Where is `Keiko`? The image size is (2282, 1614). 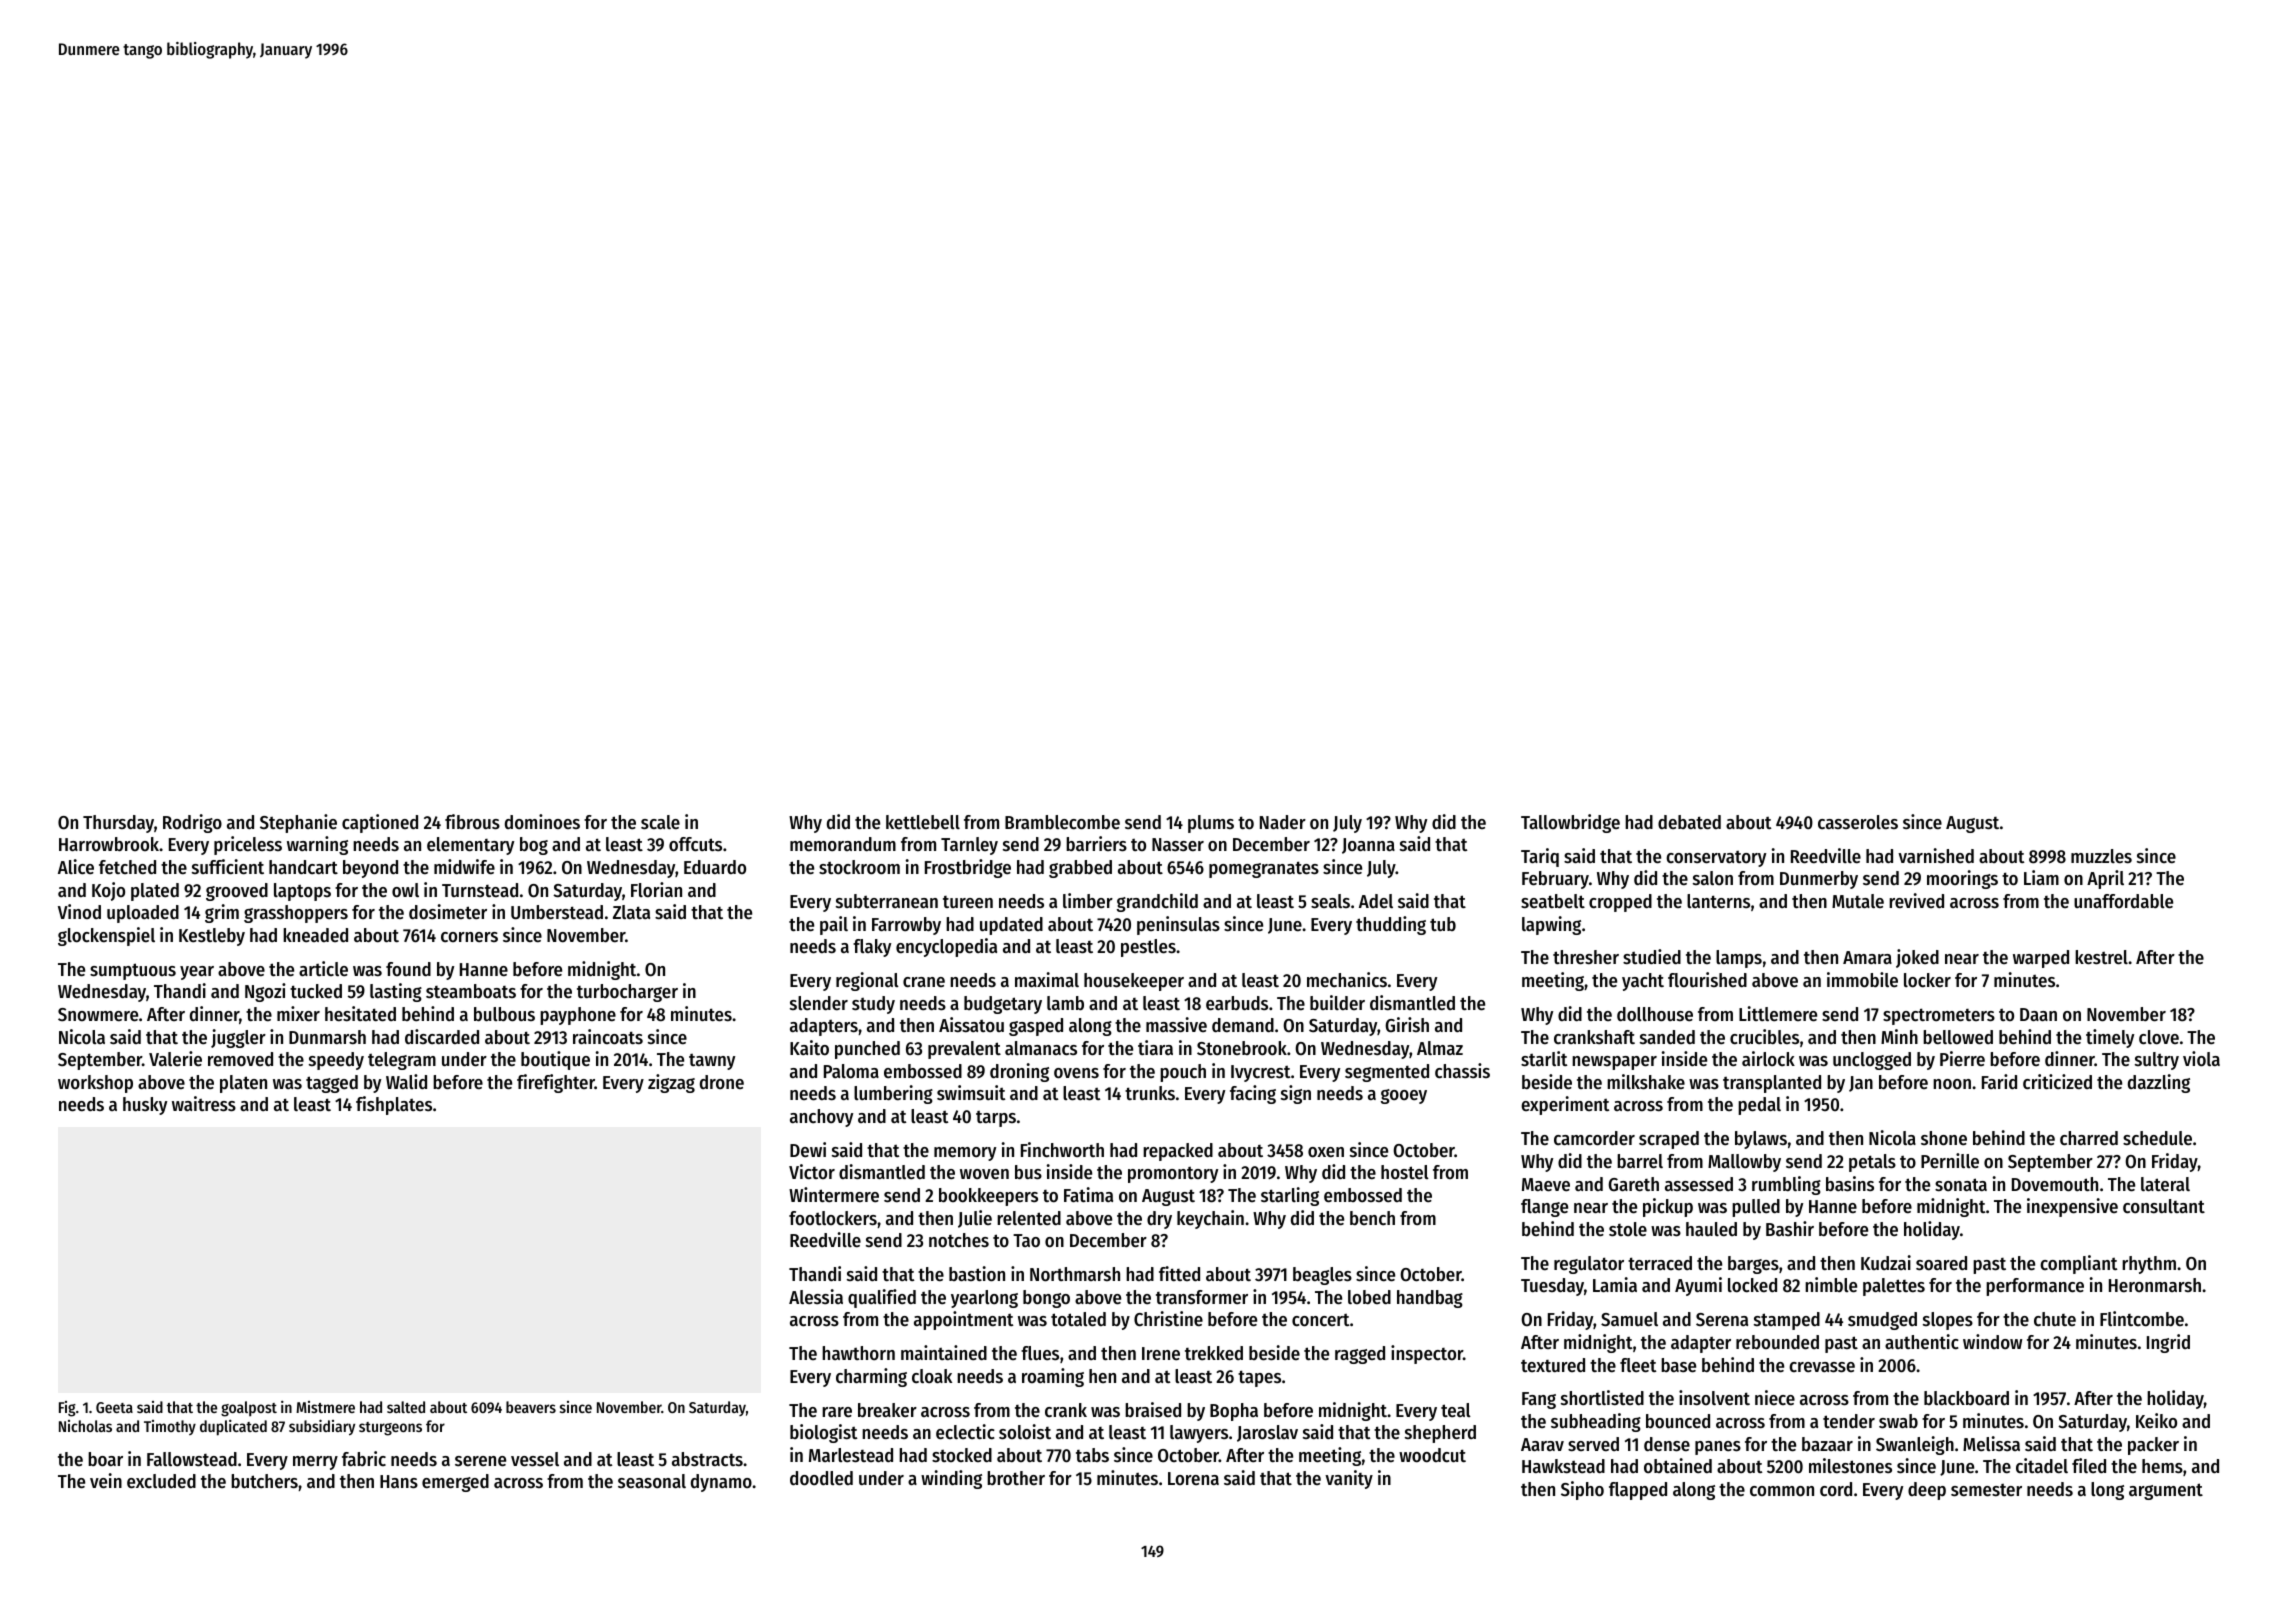 Keiko is located at coordinates (2156, 1421).
